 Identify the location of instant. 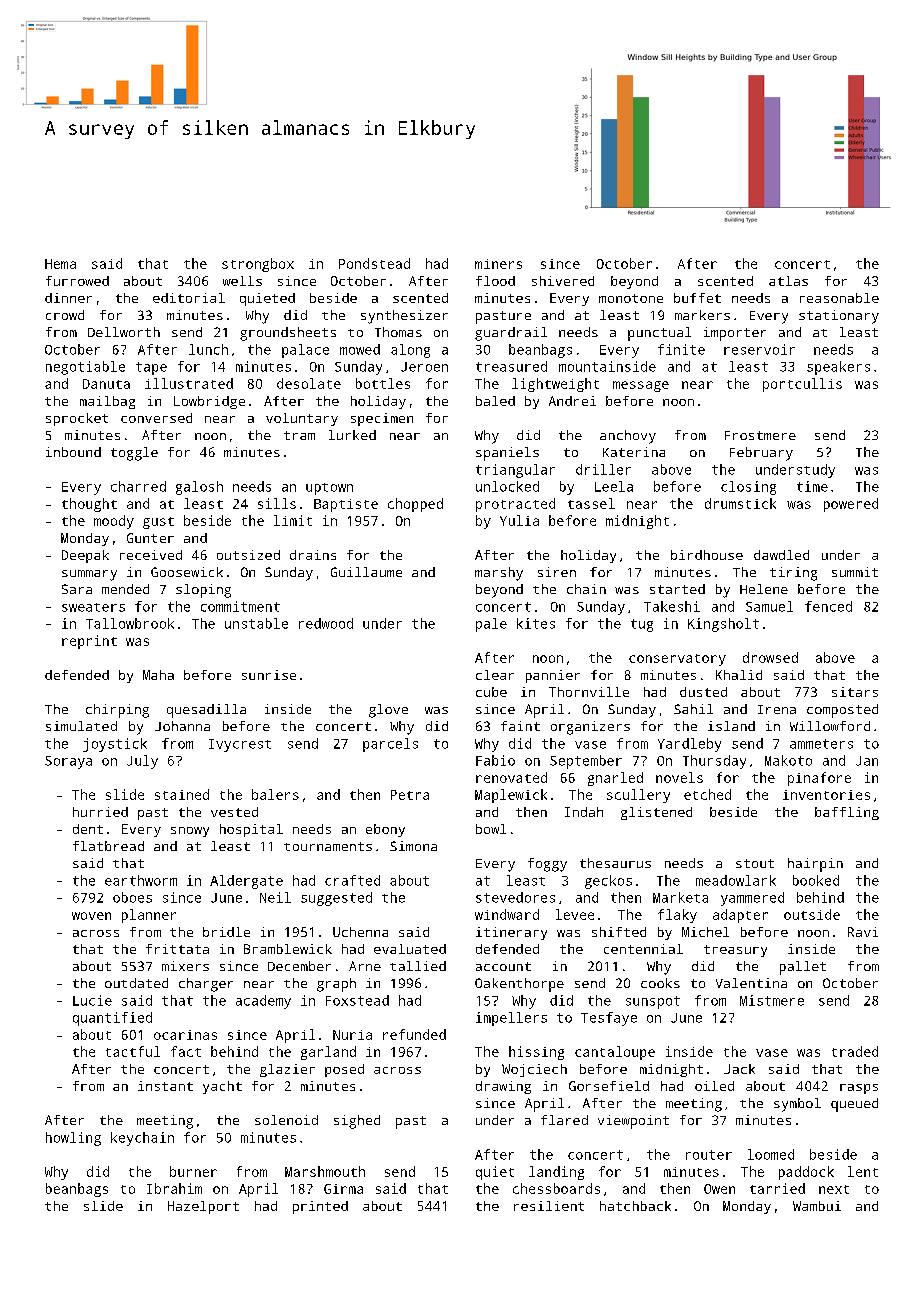
(165, 1086).
